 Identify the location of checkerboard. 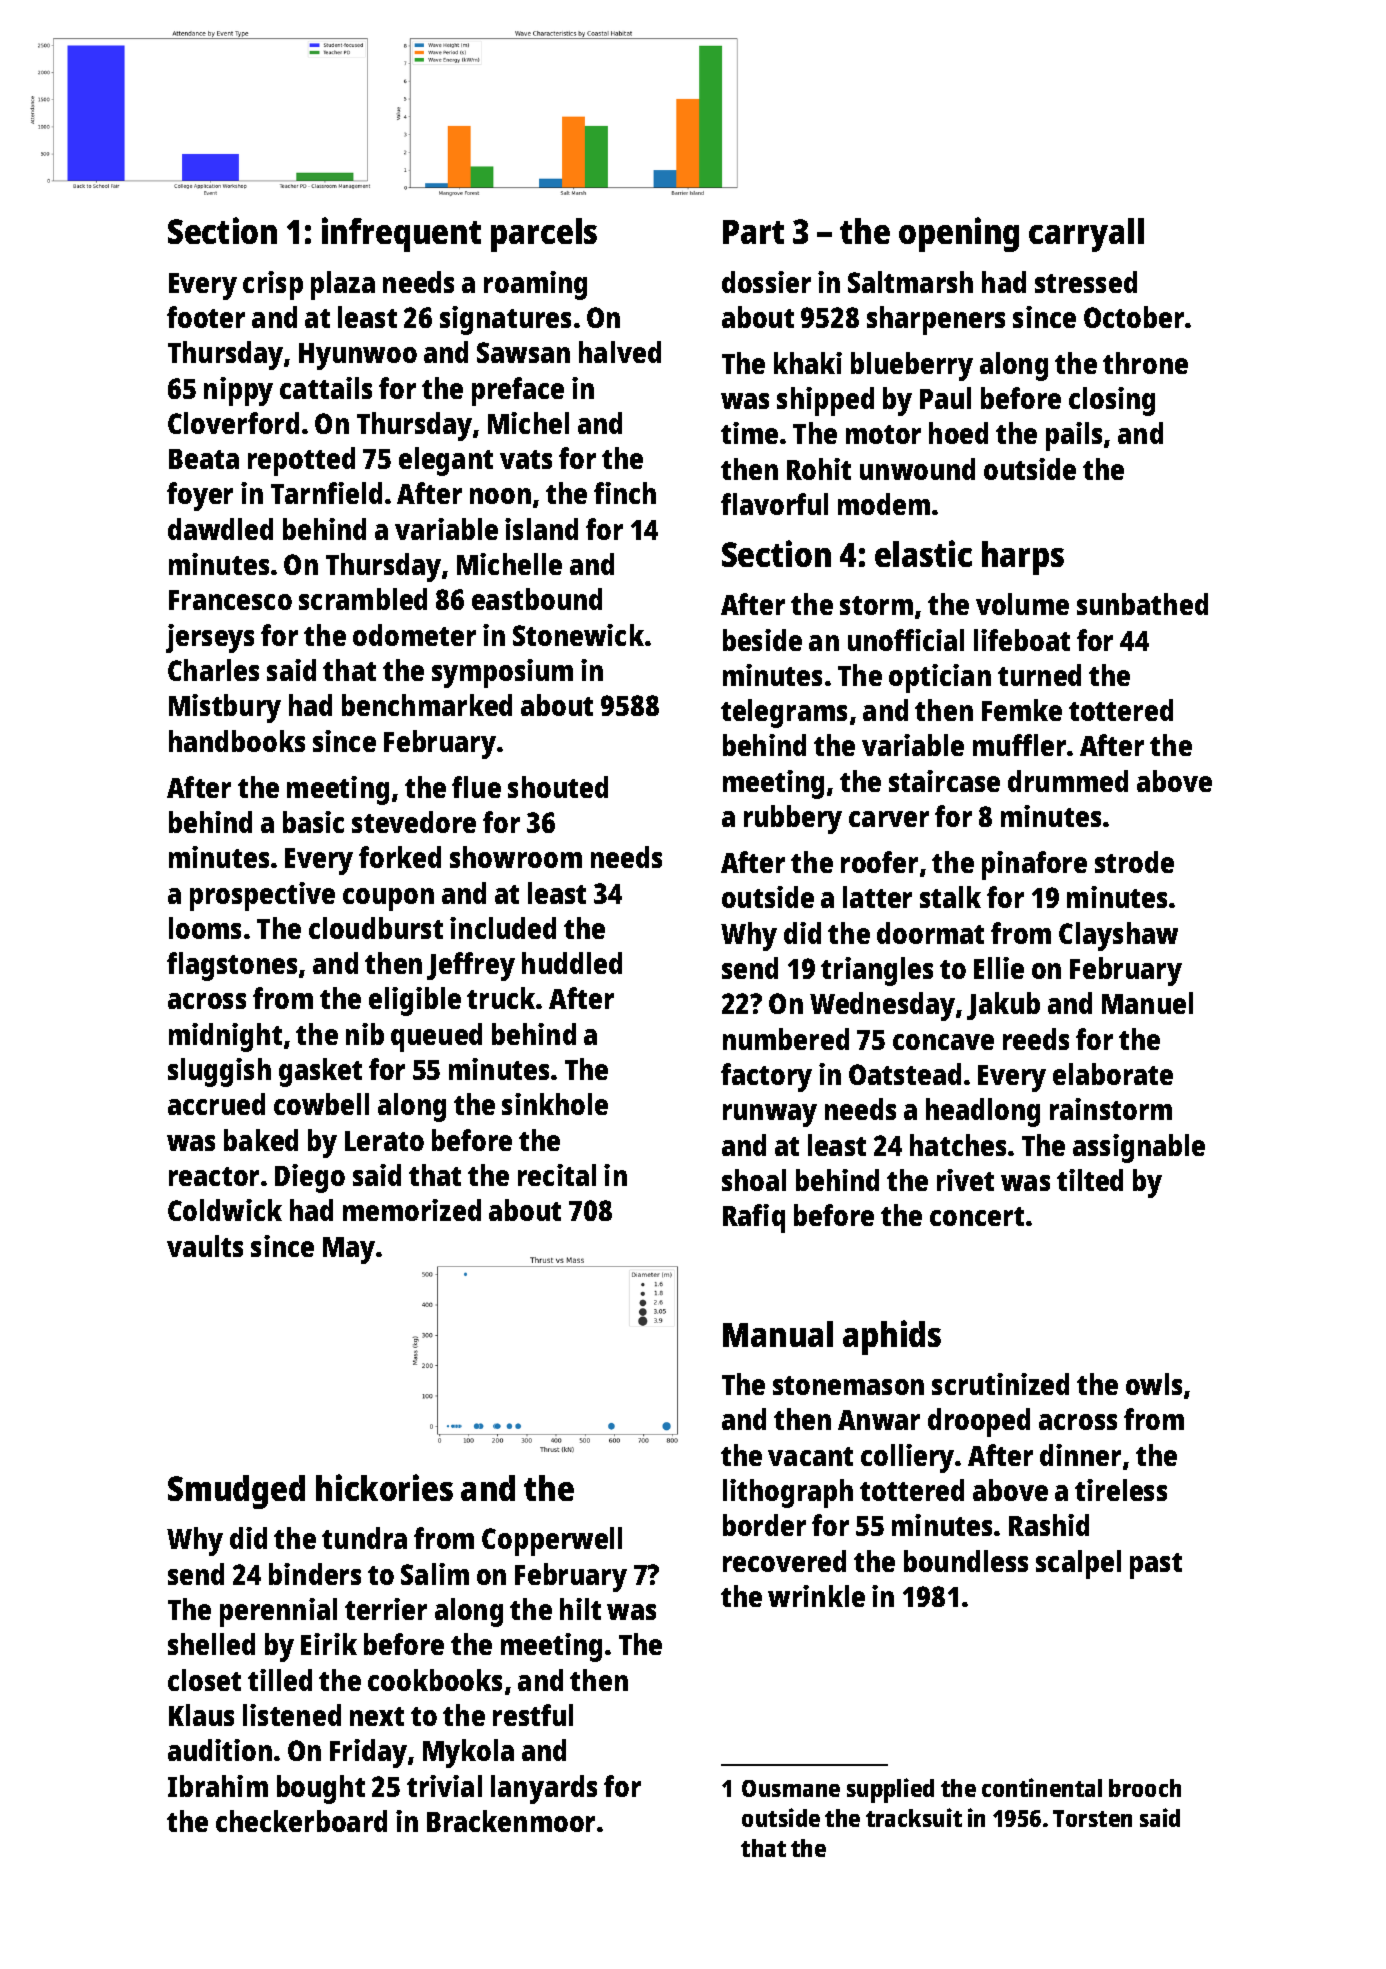
(301, 1821).
